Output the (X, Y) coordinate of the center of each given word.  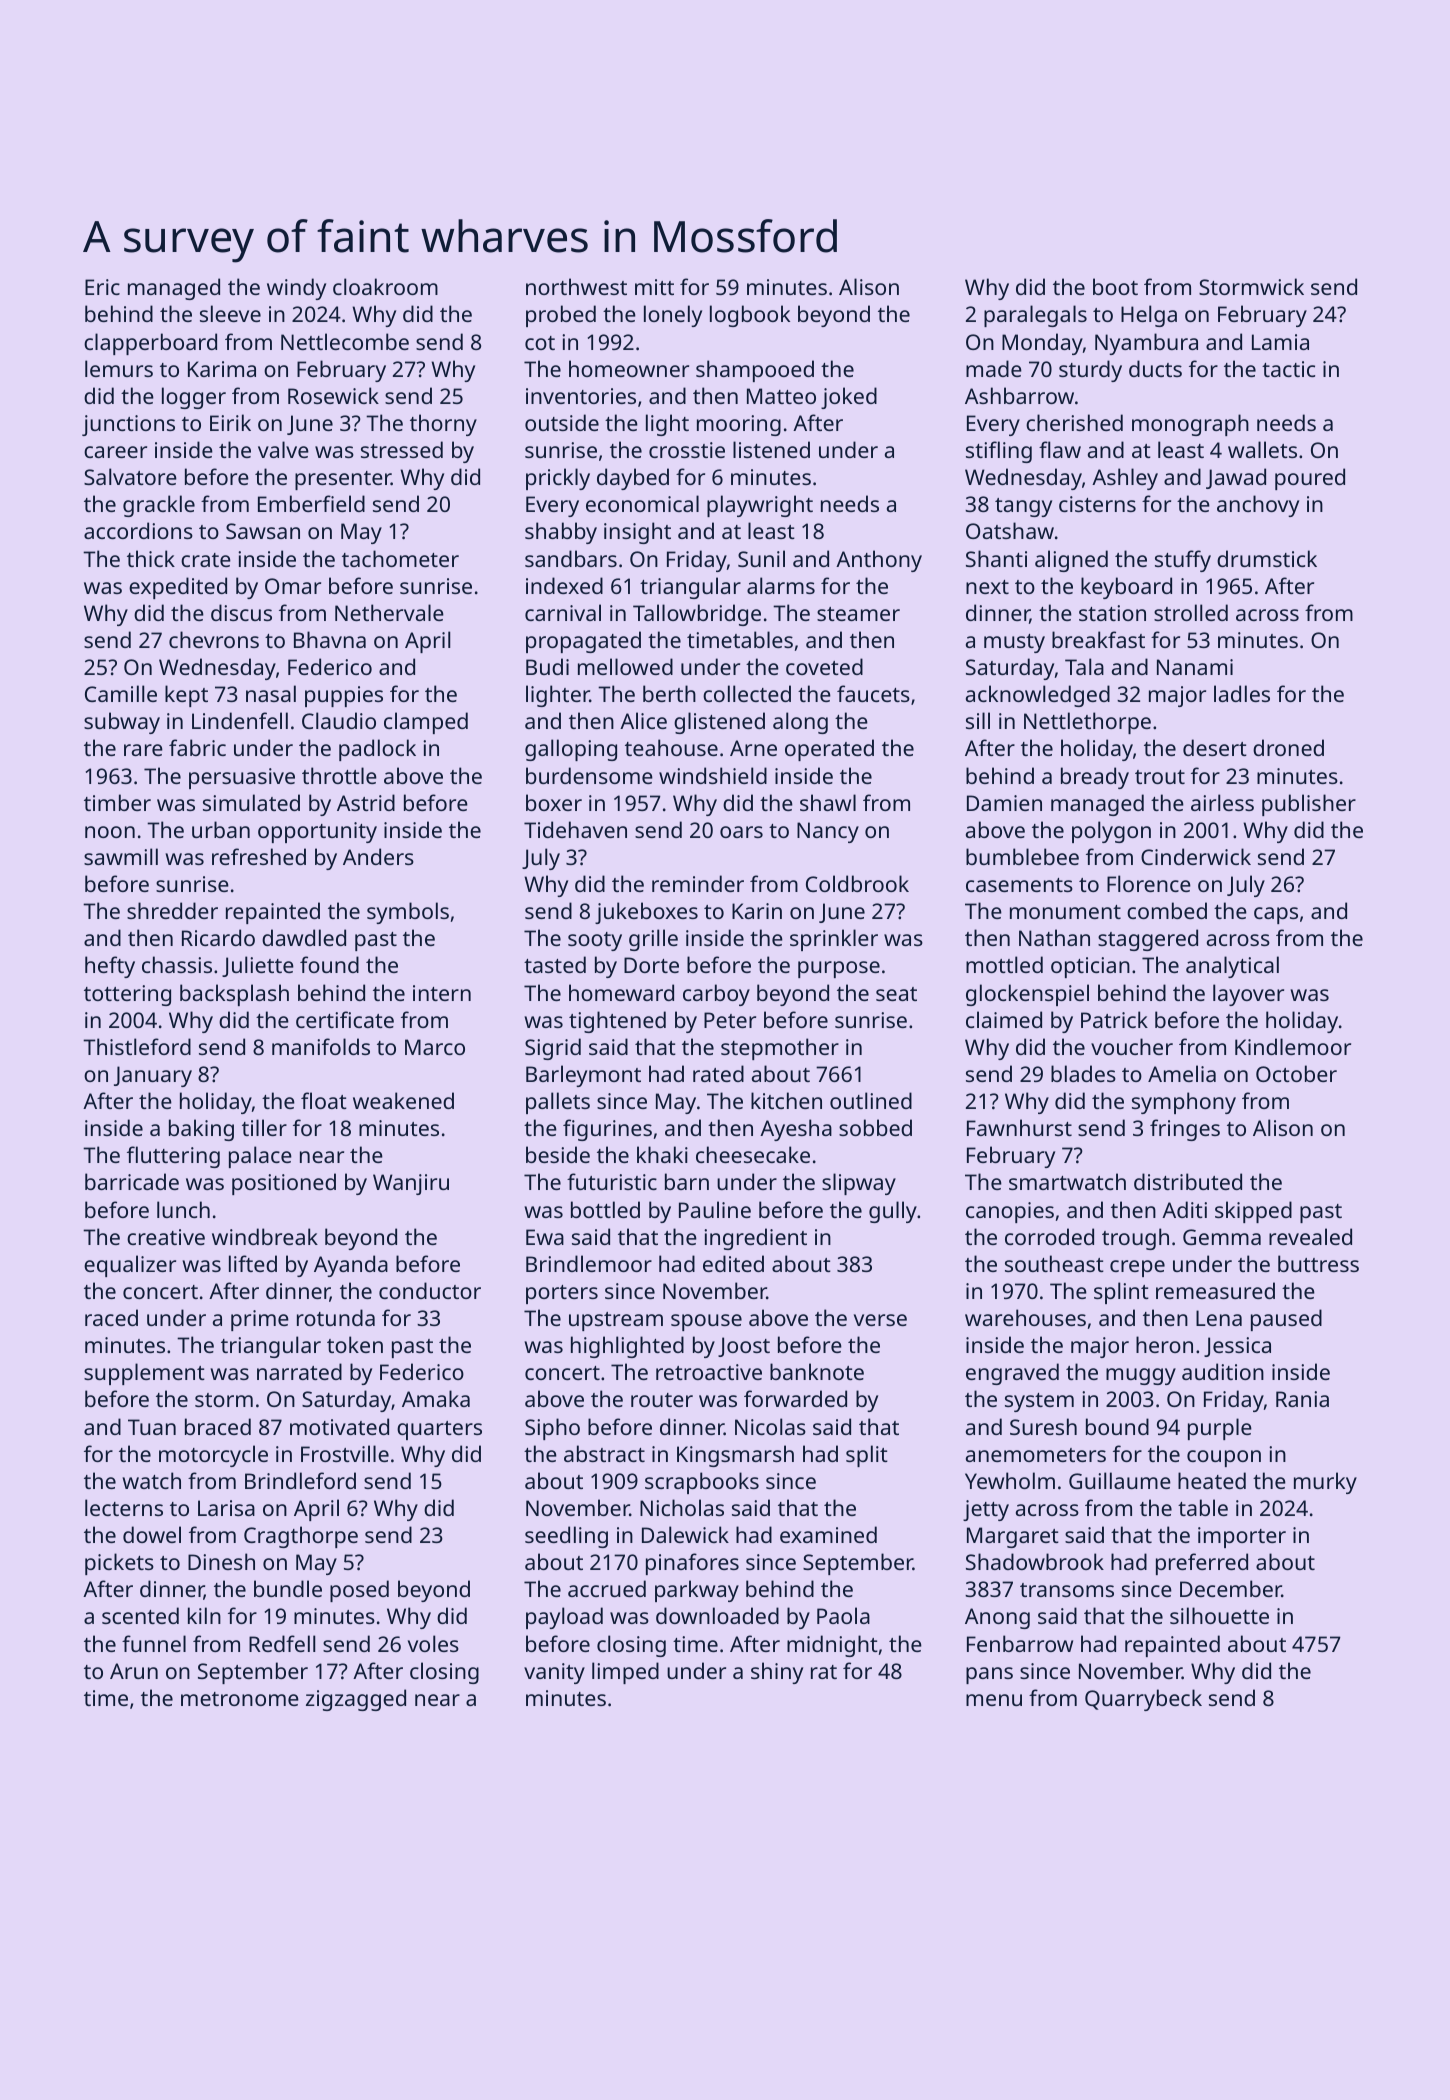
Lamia (1280, 342)
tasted (555, 964)
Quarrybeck (1143, 1700)
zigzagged (356, 1700)
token (355, 1344)
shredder (172, 910)
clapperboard (150, 344)
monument (1065, 912)
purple (1220, 1429)
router (662, 1400)
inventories (581, 396)
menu (994, 1700)
